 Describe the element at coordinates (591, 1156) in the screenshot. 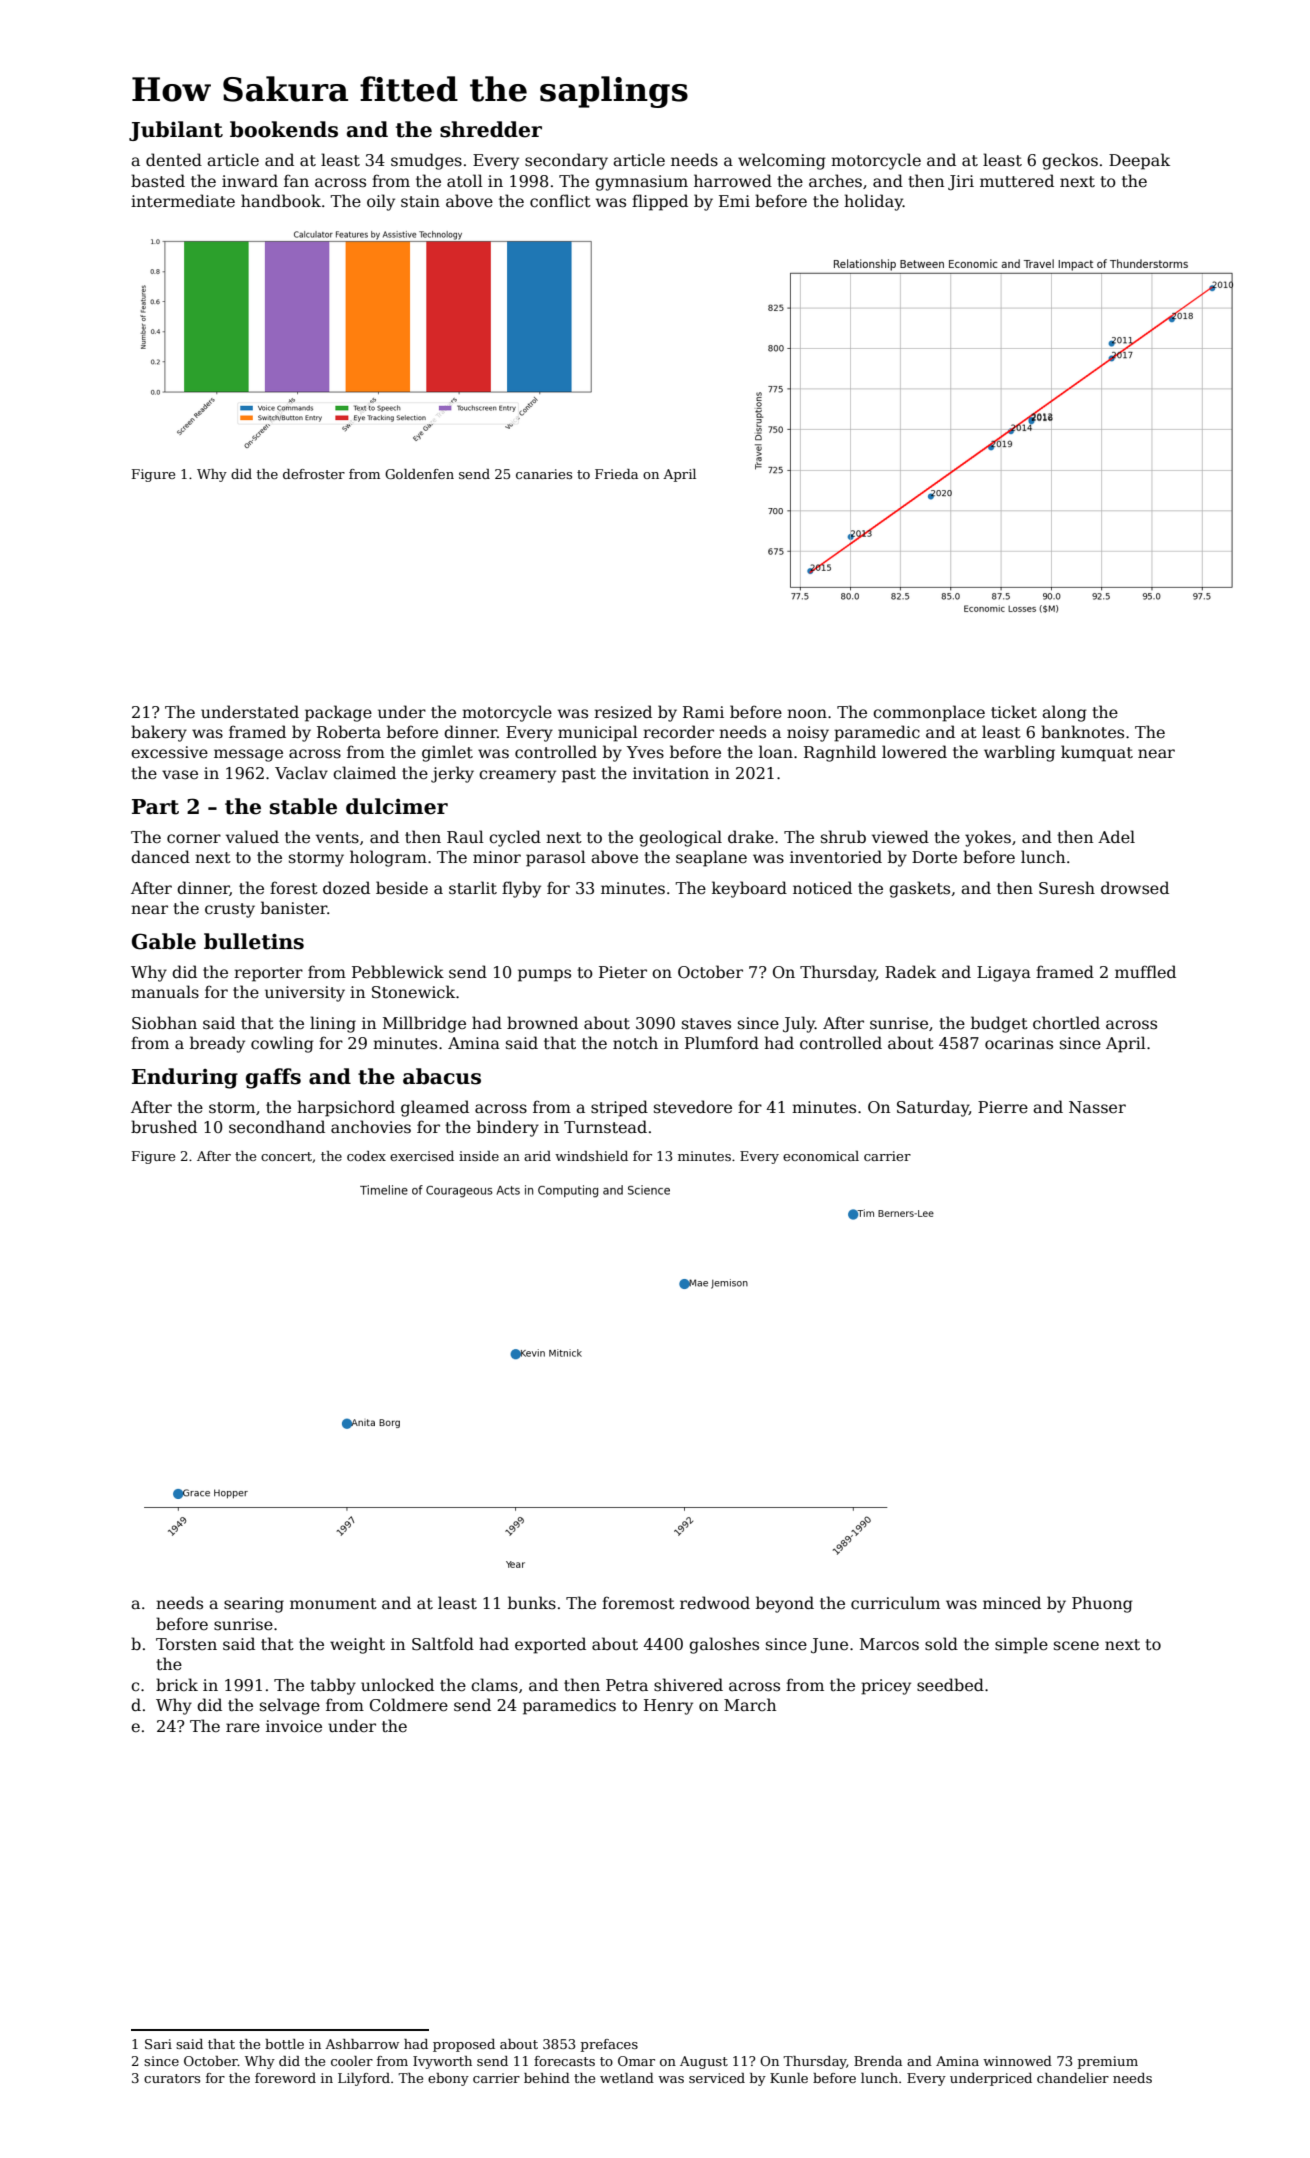

I see `windshield` at that location.
